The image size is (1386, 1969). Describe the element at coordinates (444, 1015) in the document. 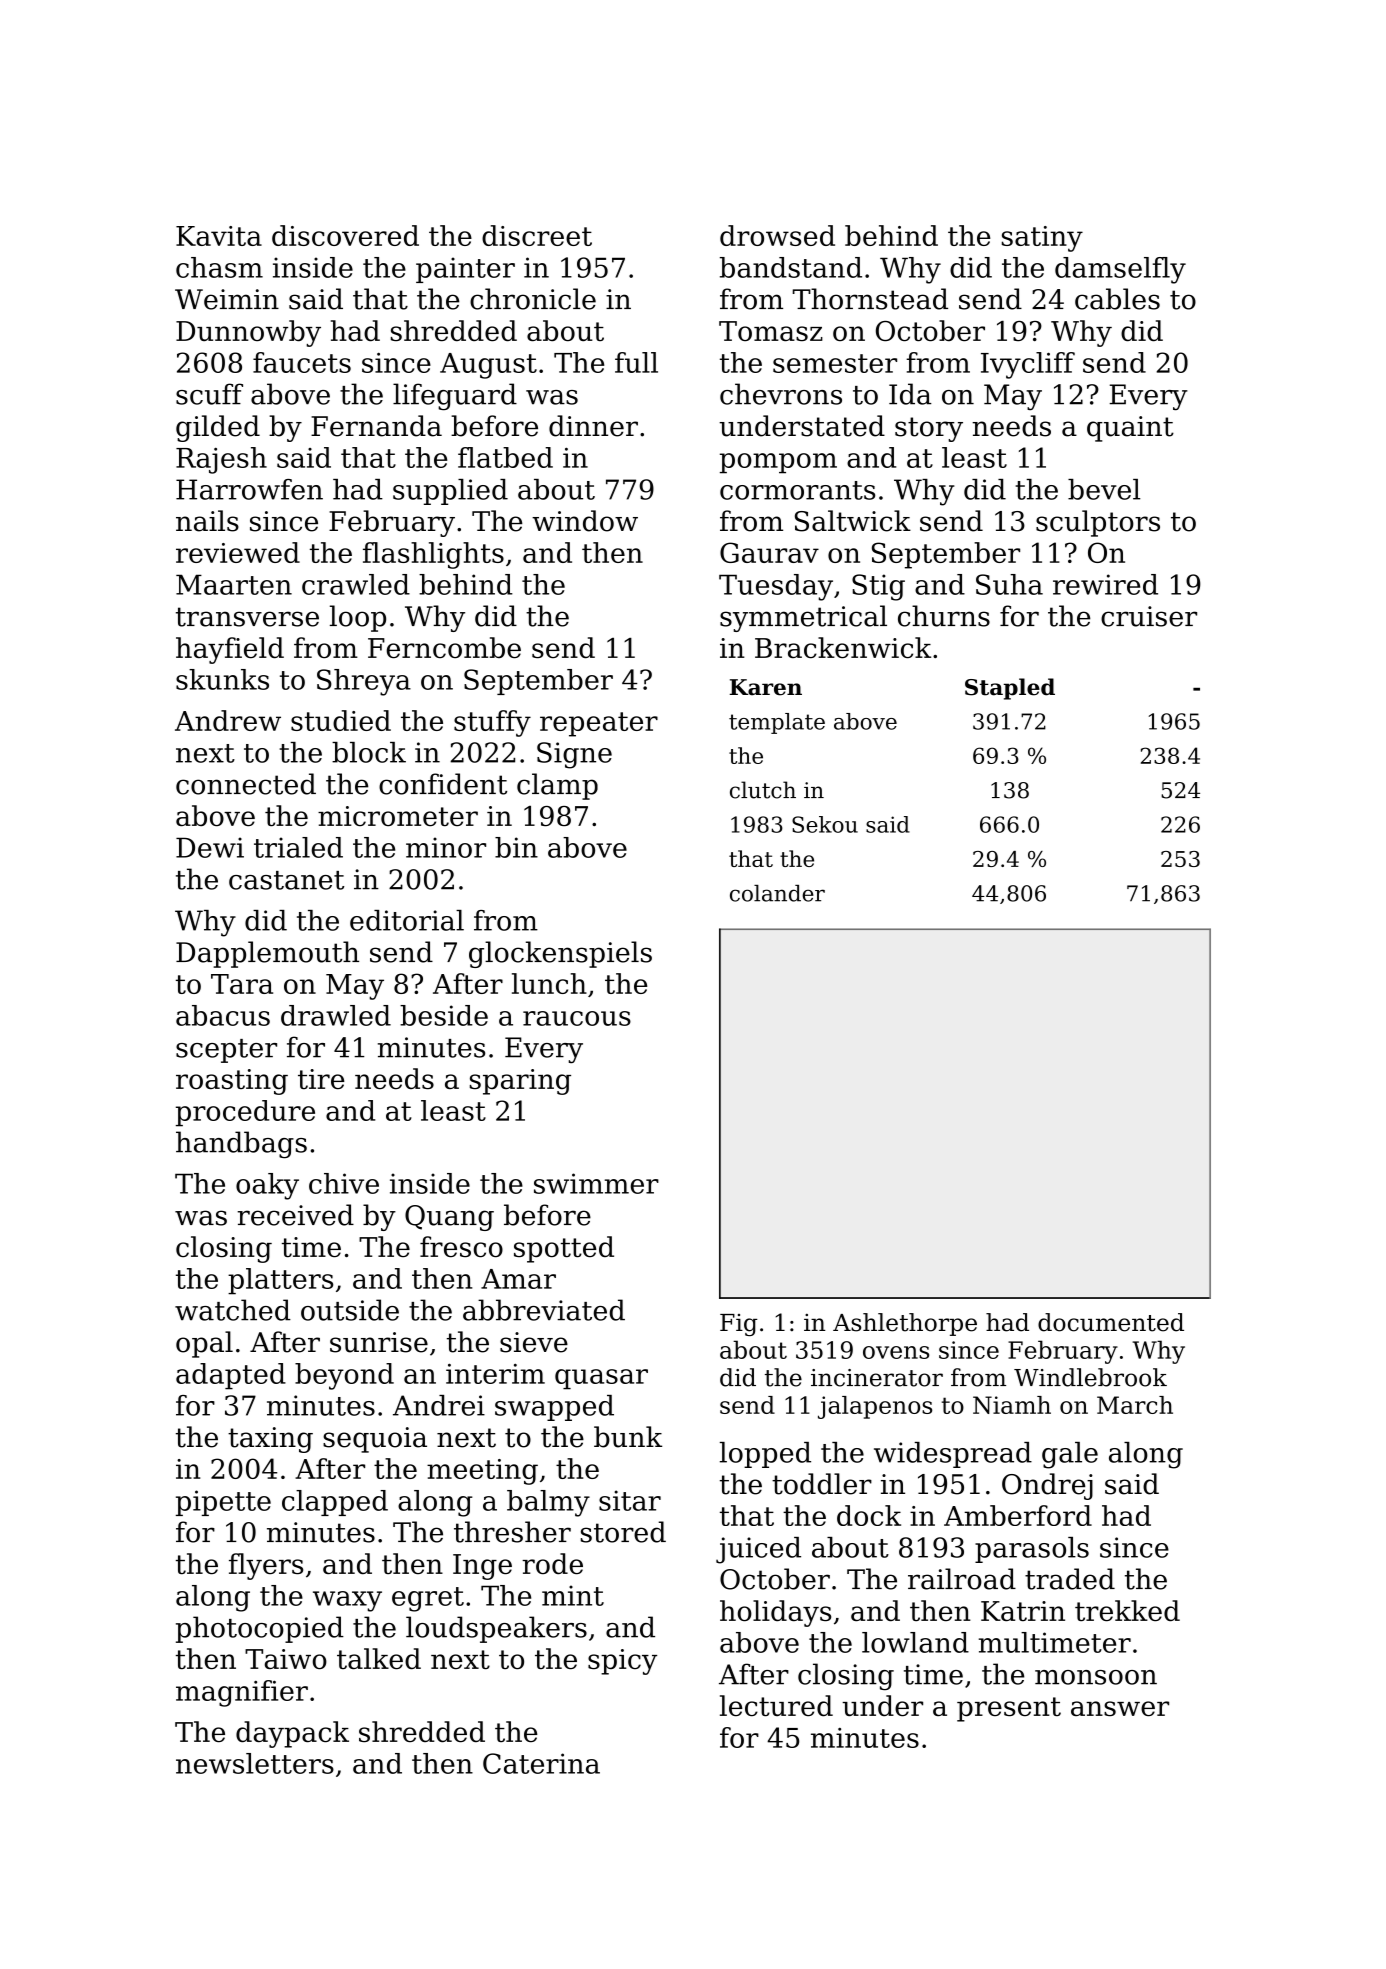

I see `beside` at that location.
